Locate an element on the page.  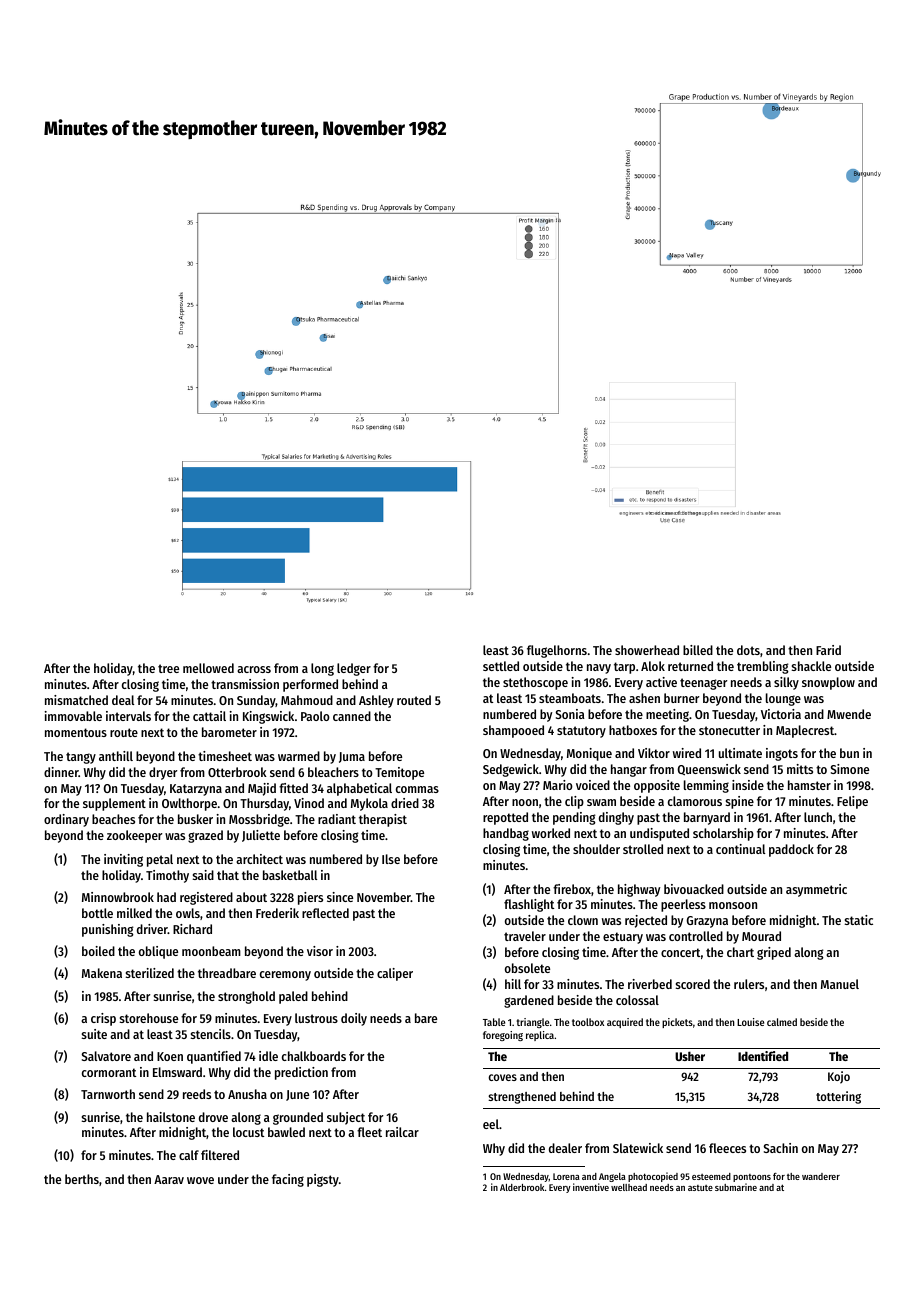
bawled is located at coordinates (286, 1132).
